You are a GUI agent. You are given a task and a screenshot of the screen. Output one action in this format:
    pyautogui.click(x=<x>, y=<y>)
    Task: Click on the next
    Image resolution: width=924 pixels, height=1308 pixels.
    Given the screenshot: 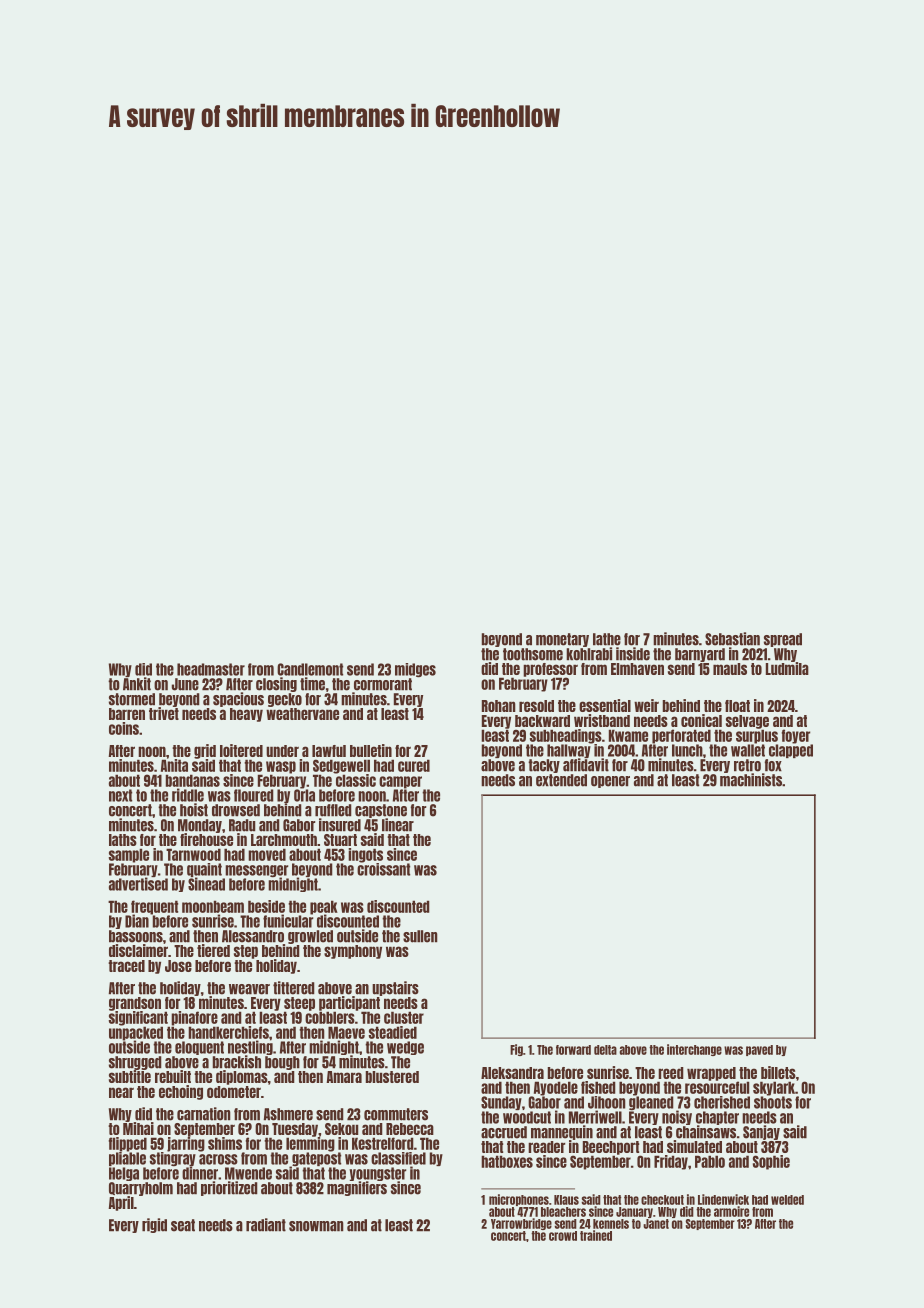 What is the action you would take?
    pyautogui.click(x=120, y=795)
